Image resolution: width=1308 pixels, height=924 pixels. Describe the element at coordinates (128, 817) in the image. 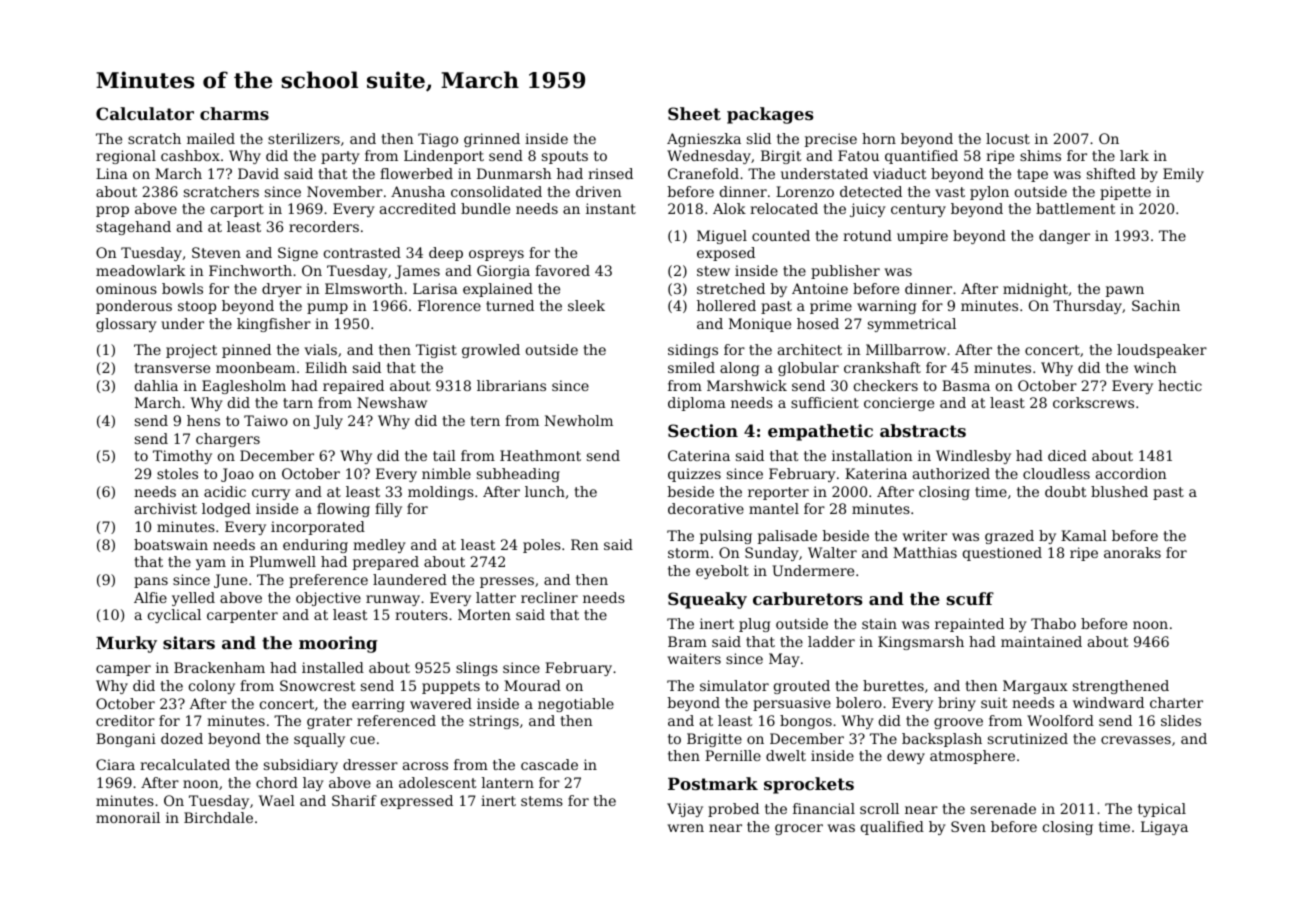

I see `monorail` at that location.
